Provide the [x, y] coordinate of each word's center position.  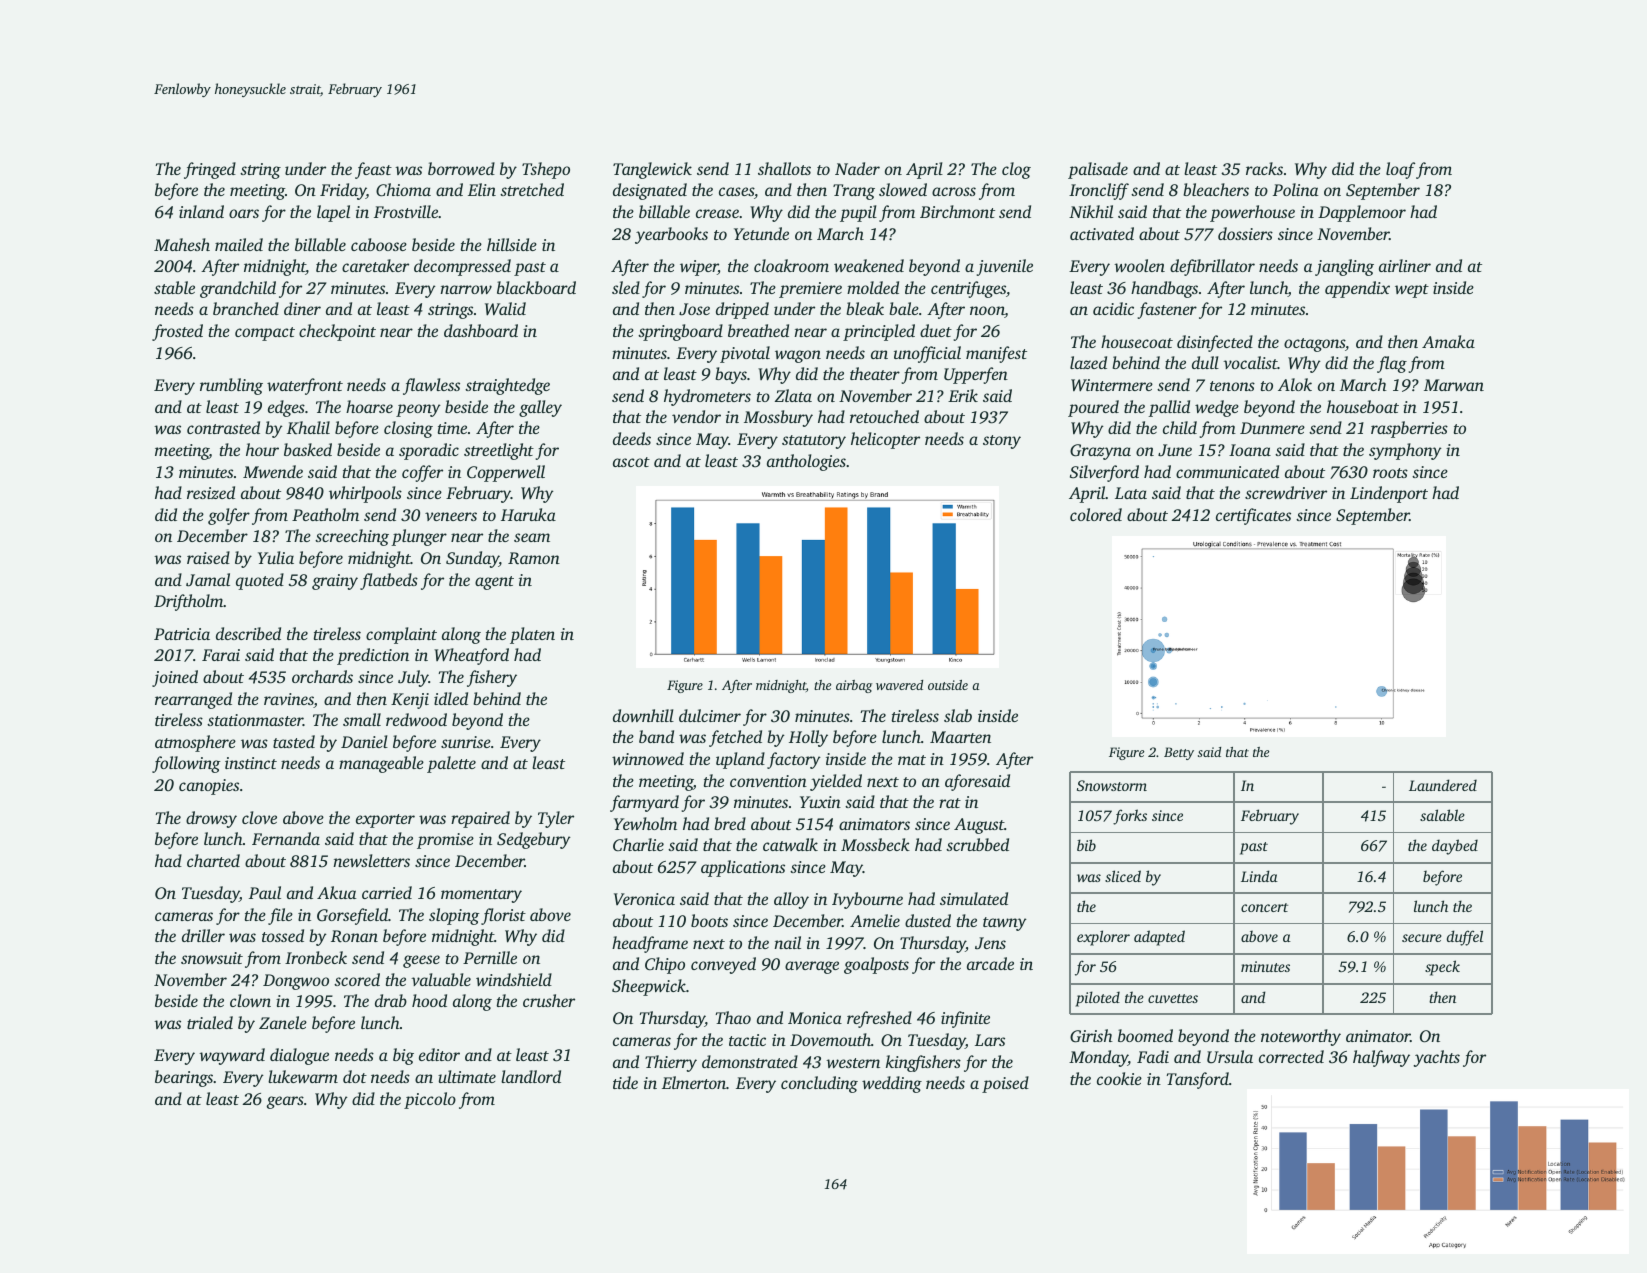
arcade [990, 963]
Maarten [960, 737]
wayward [232, 1056]
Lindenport [1389, 494]
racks [1264, 168]
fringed [210, 170]
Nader [857, 168]
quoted [260, 581]
